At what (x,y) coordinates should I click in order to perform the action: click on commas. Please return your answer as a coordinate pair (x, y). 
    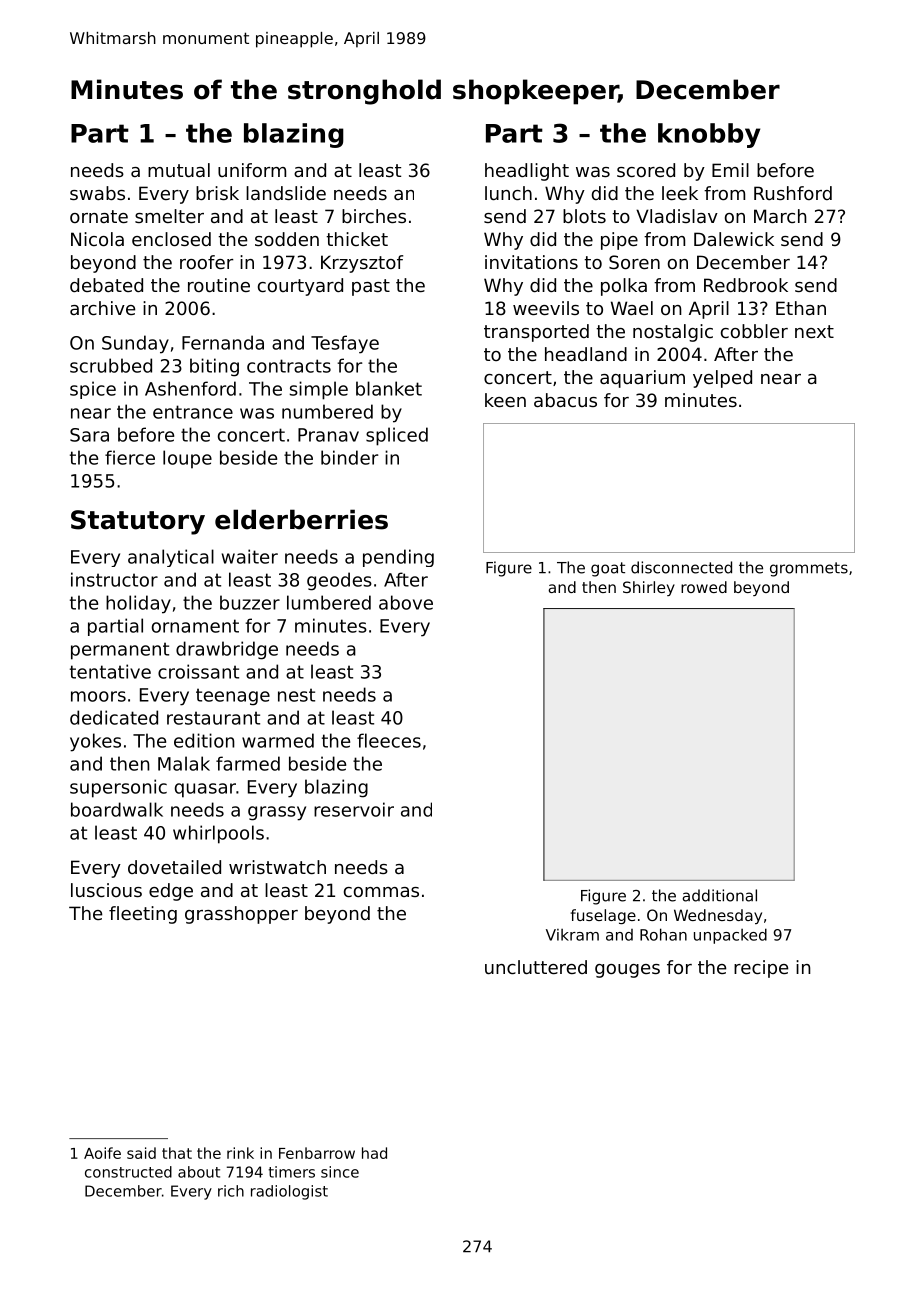
    Looking at the image, I should click on (381, 892).
